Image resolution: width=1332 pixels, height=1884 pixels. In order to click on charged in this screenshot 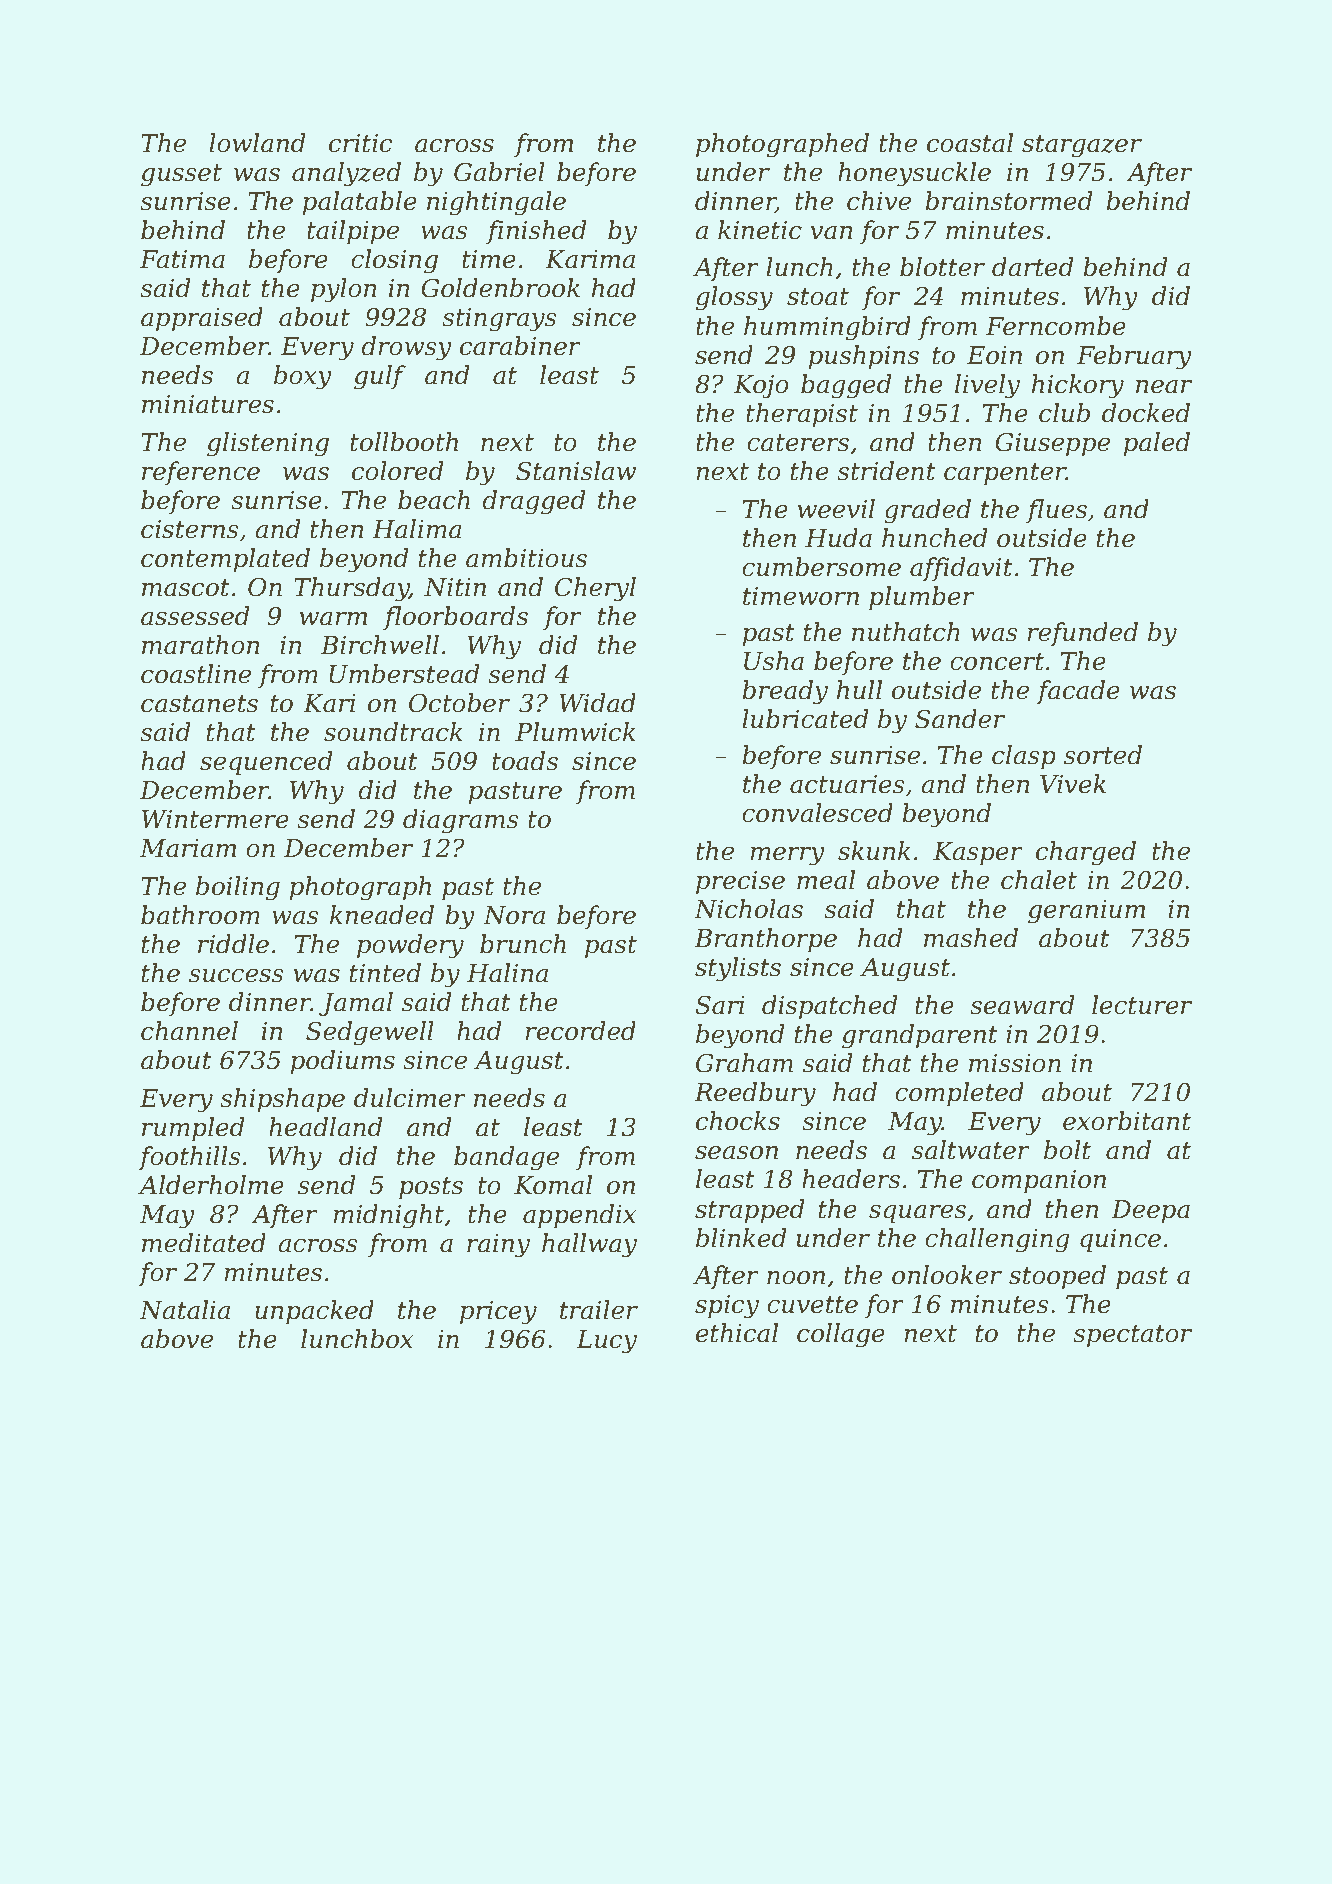, I will do `click(1086, 853)`.
